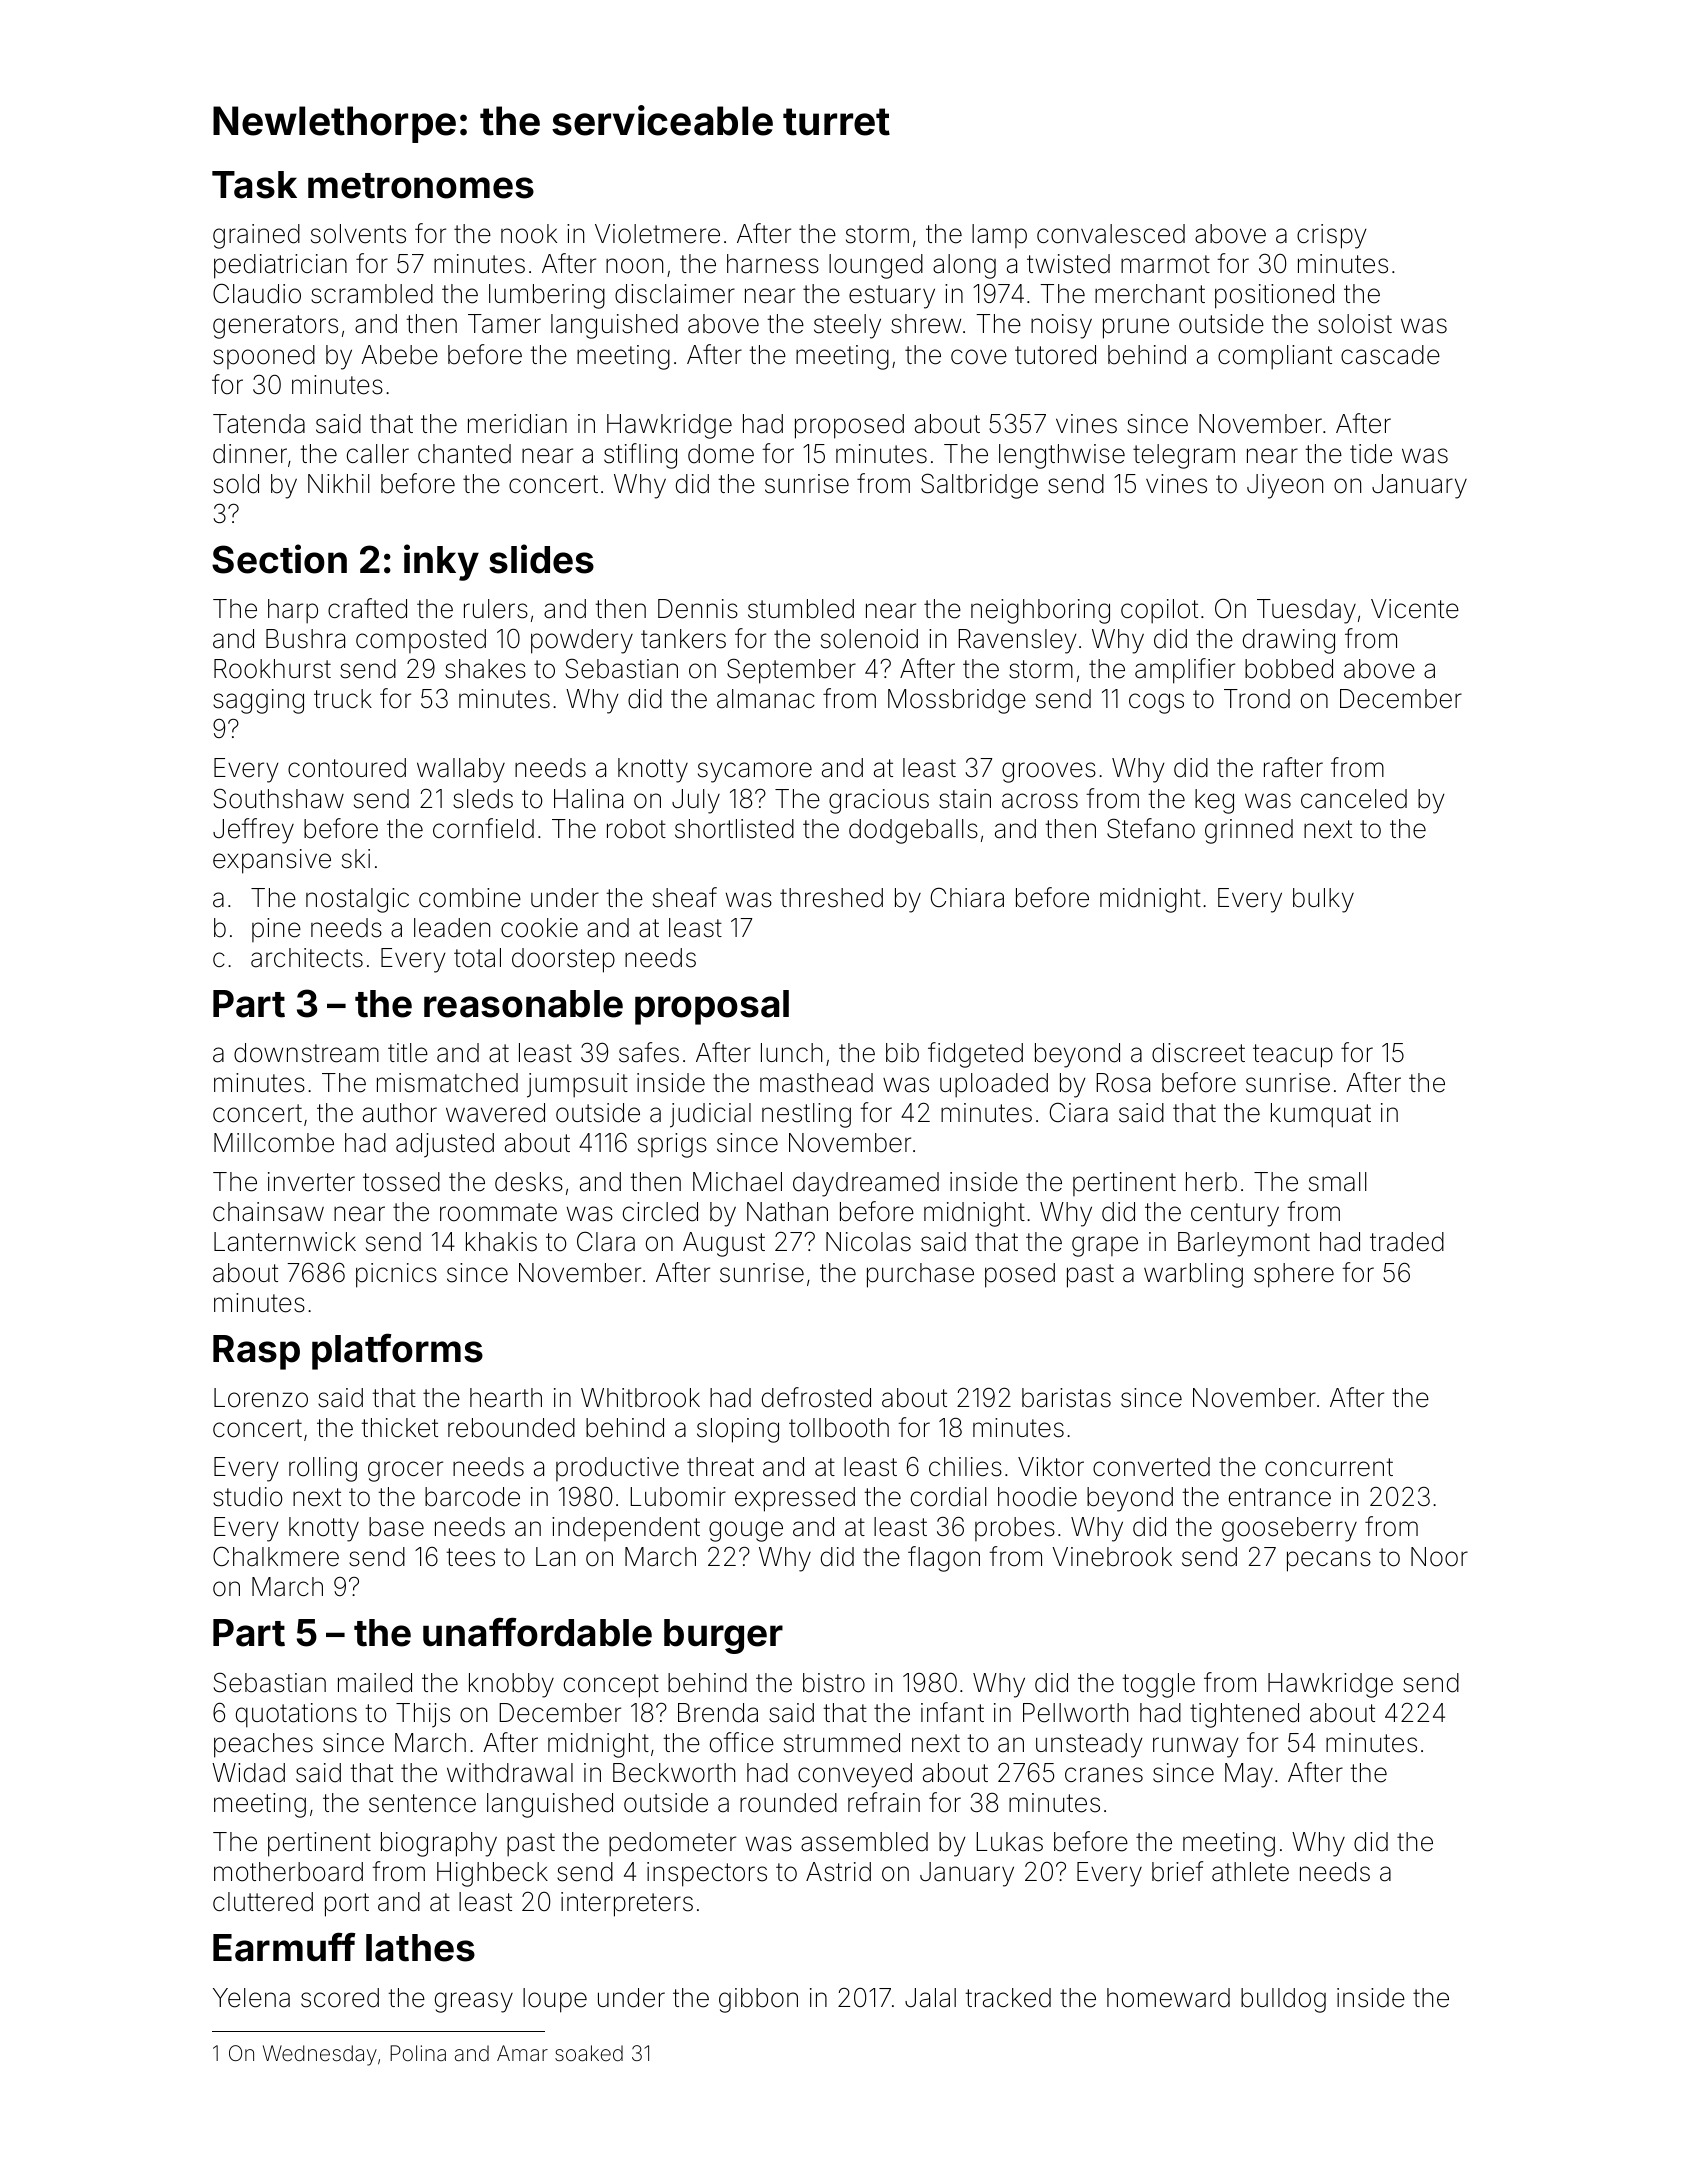  Describe the element at coordinates (831, 898) in the screenshot. I see `threshed` at that location.
